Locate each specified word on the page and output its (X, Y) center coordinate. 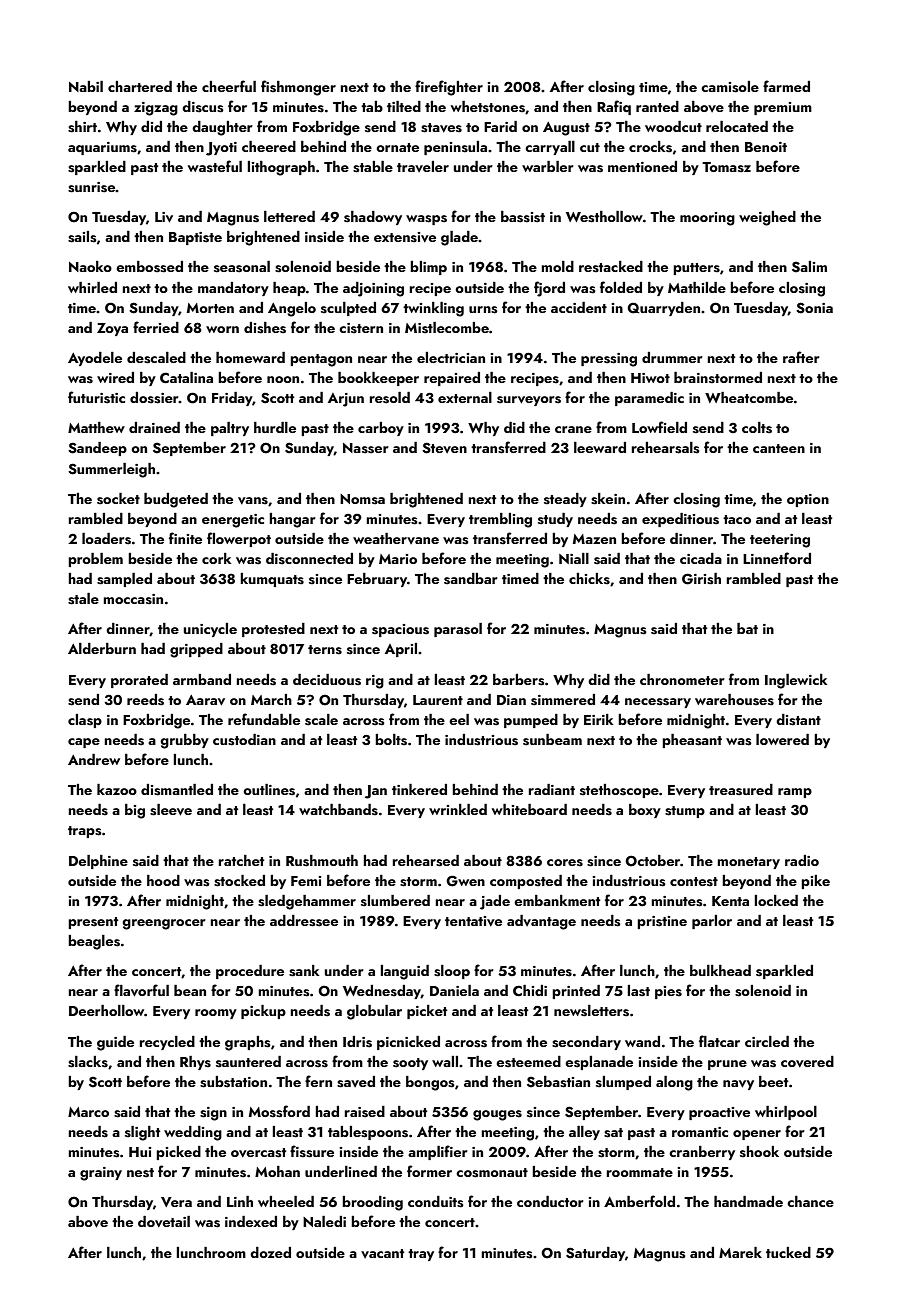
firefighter (449, 88)
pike (815, 882)
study (555, 520)
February (377, 580)
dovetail (164, 1222)
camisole (730, 87)
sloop (452, 972)
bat (747, 628)
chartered (140, 86)
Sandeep (97, 449)
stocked (239, 881)
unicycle (210, 630)
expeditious (680, 520)
